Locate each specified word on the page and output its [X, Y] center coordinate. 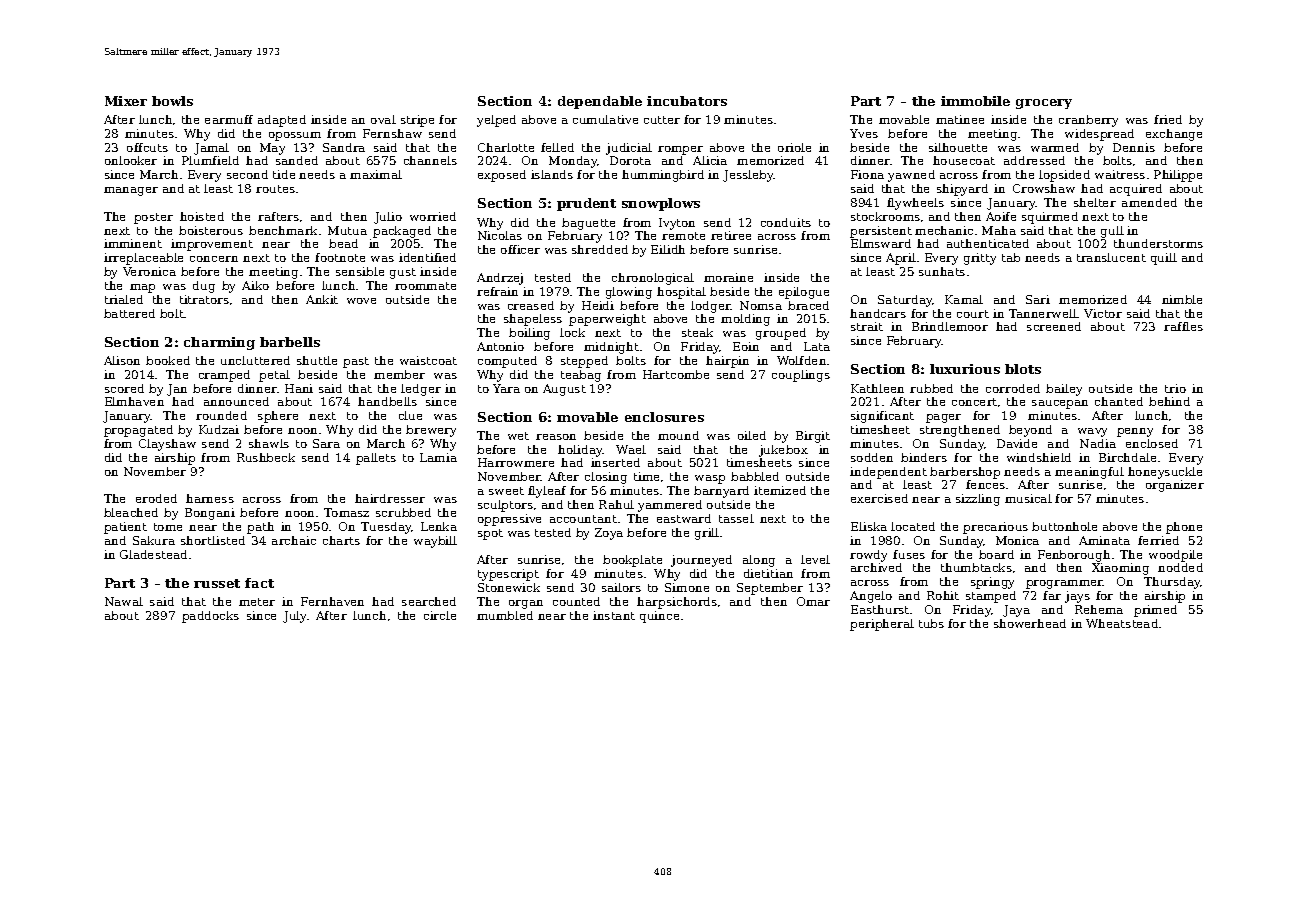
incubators [687, 101]
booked [168, 360]
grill [707, 534]
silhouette [958, 147]
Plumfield [210, 160]
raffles [1183, 326]
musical [1028, 498]
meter [257, 602]
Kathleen [877, 388]
